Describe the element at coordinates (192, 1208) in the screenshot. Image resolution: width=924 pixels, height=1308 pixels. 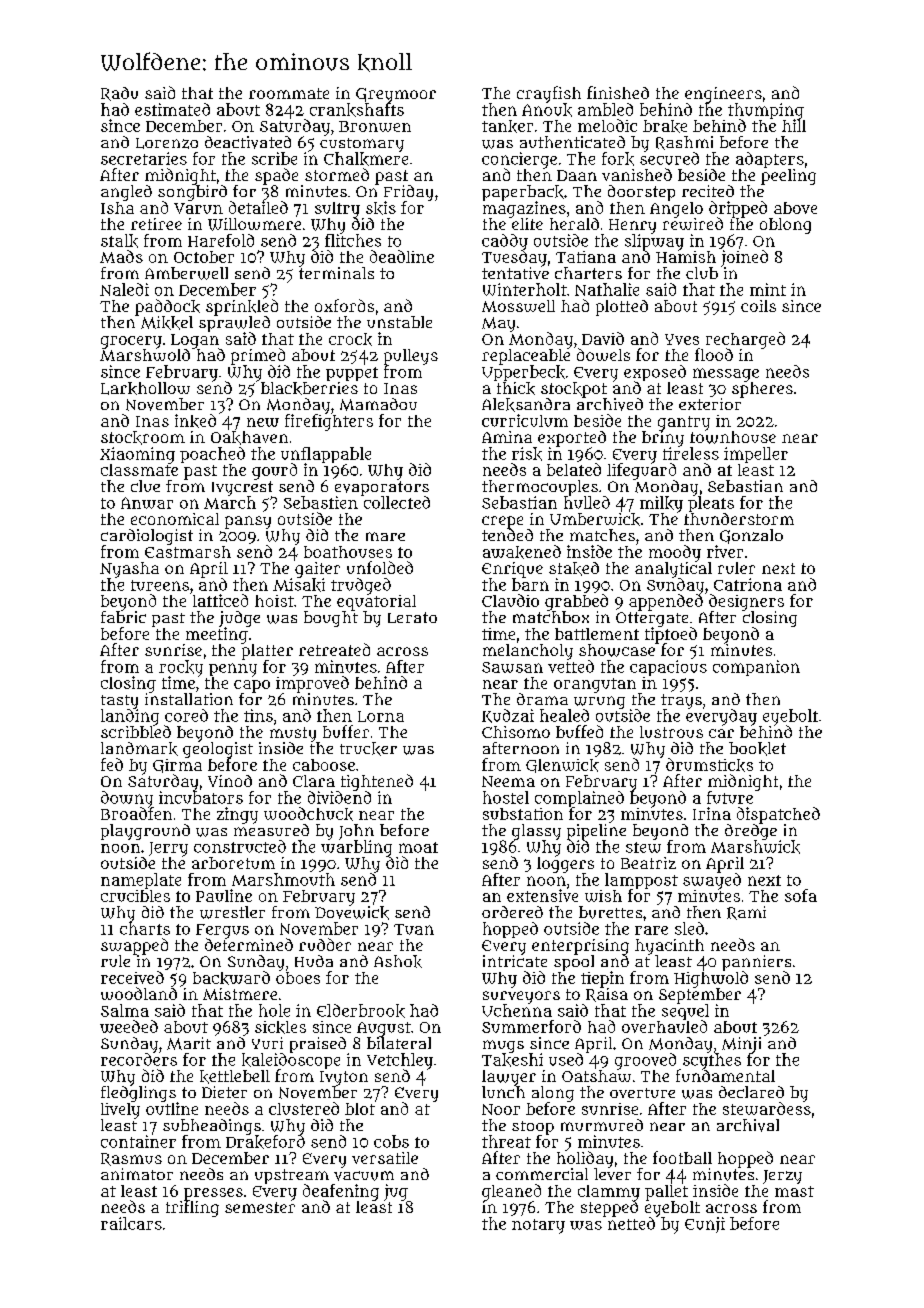
I see `trifling` at that location.
